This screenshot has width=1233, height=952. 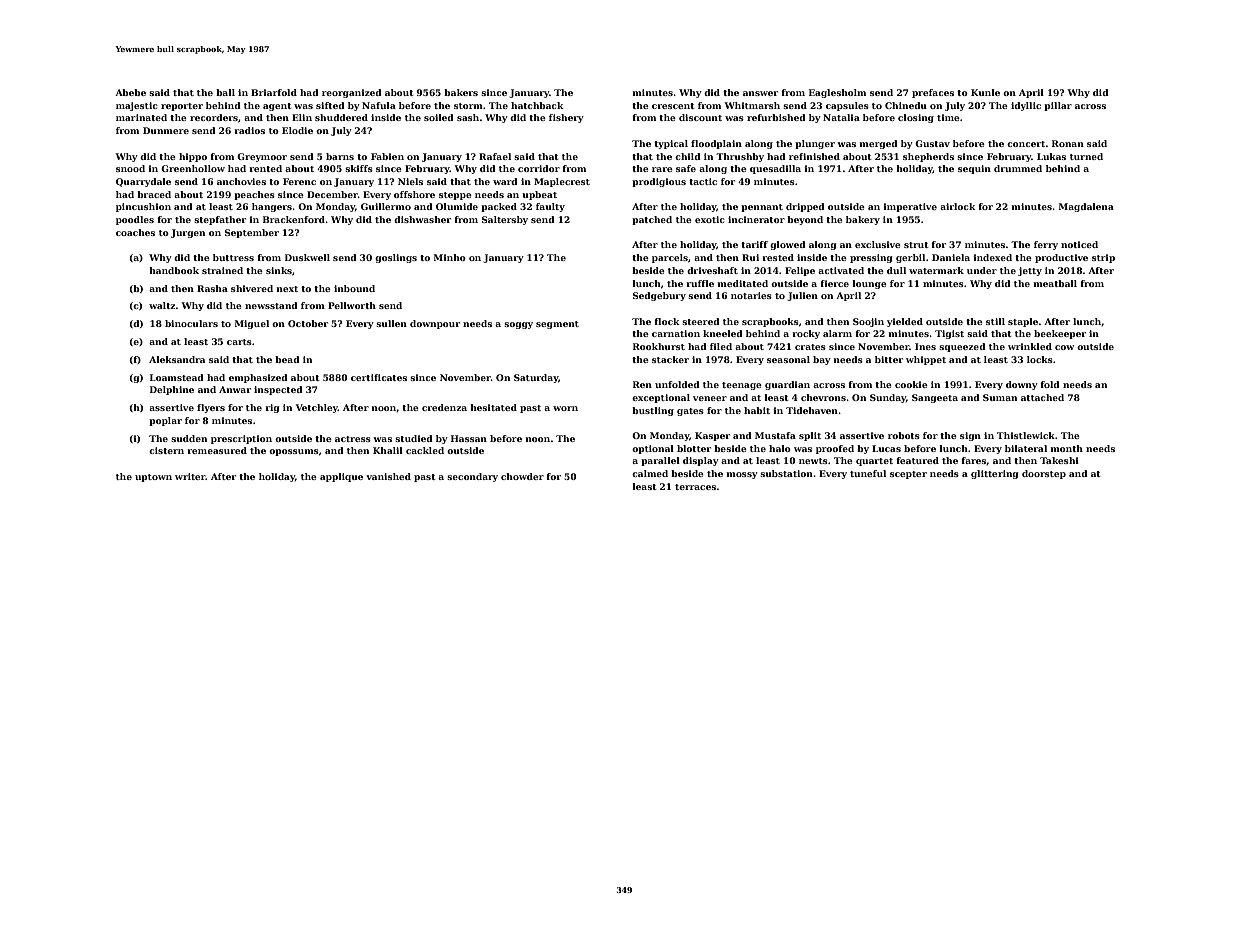 I want to click on uptown, so click(x=153, y=478).
